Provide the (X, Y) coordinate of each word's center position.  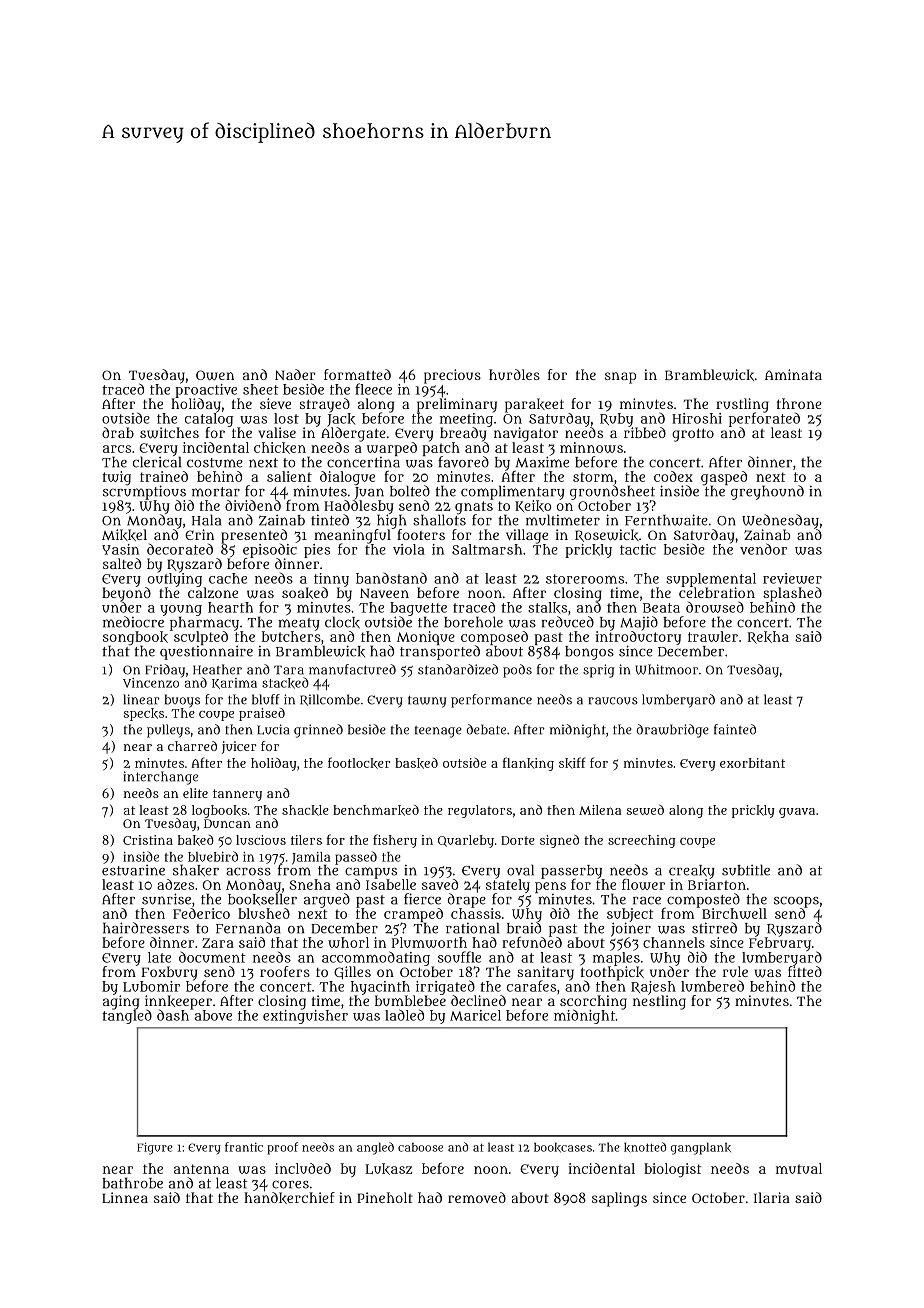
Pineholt (385, 1197)
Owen (215, 375)
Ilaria (772, 1197)
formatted (357, 374)
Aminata (793, 374)
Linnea (125, 1197)
